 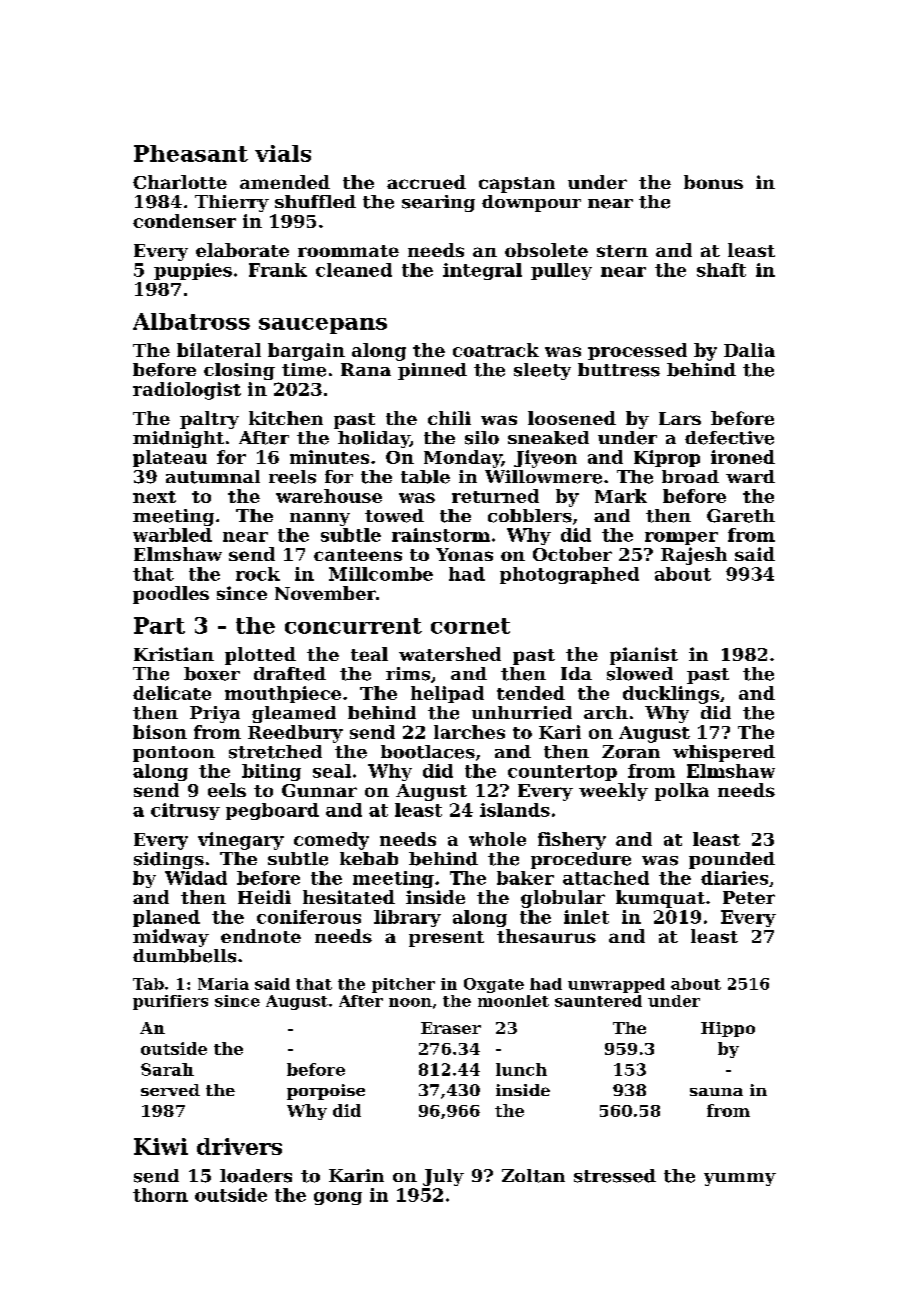 What do you see at coordinates (533, 1176) in the image?
I see `Zoltan` at bounding box center [533, 1176].
